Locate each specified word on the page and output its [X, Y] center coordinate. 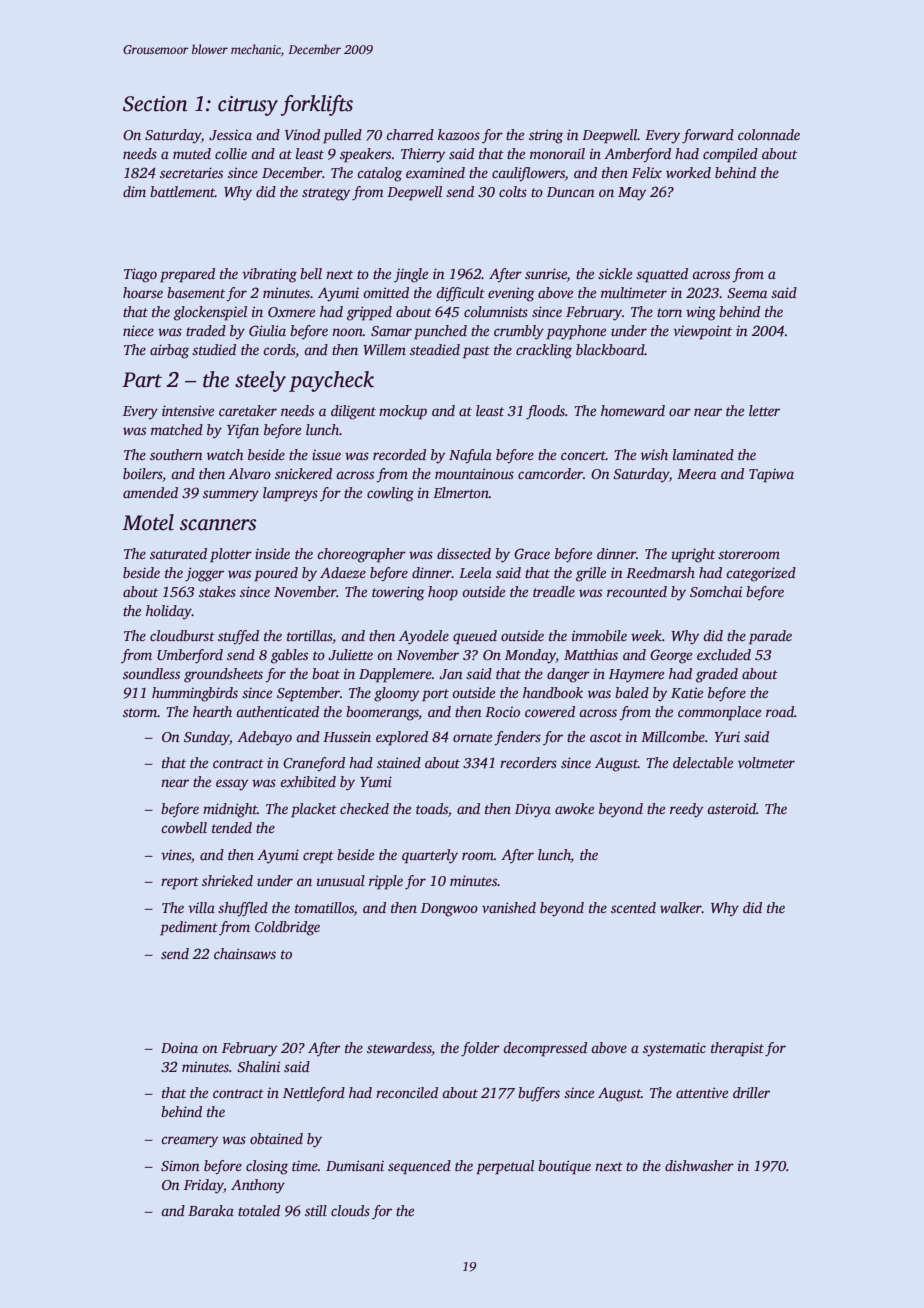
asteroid [731, 808]
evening [511, 294]
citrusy [248, 106]
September [308, 694]
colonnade [769, 134]
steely [260, 381]
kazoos [459, 134]
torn [669, 312]
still [316, 1210]
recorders [528, 762]
